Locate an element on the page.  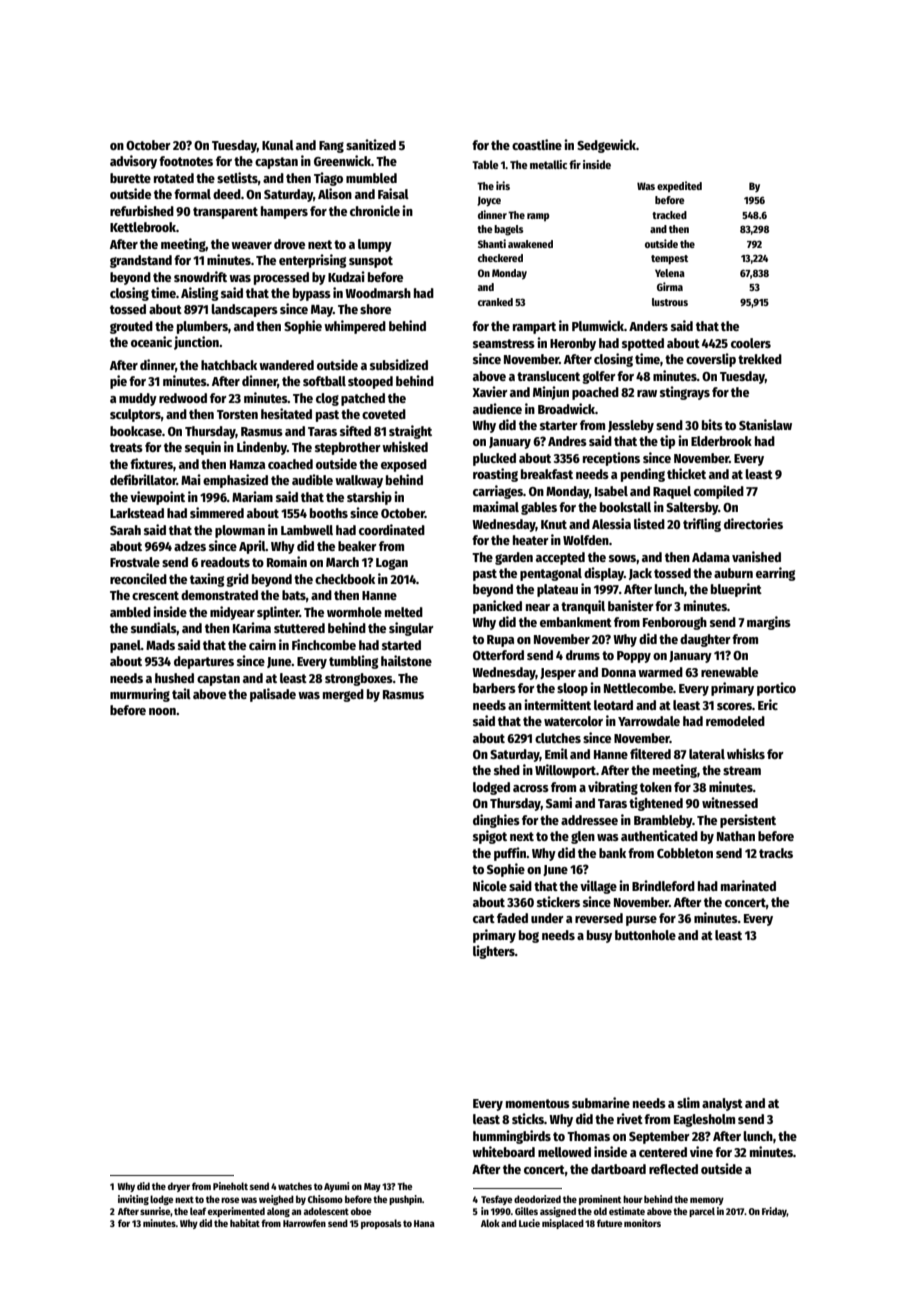
adolescent is located at coordinates (326, 1211).
